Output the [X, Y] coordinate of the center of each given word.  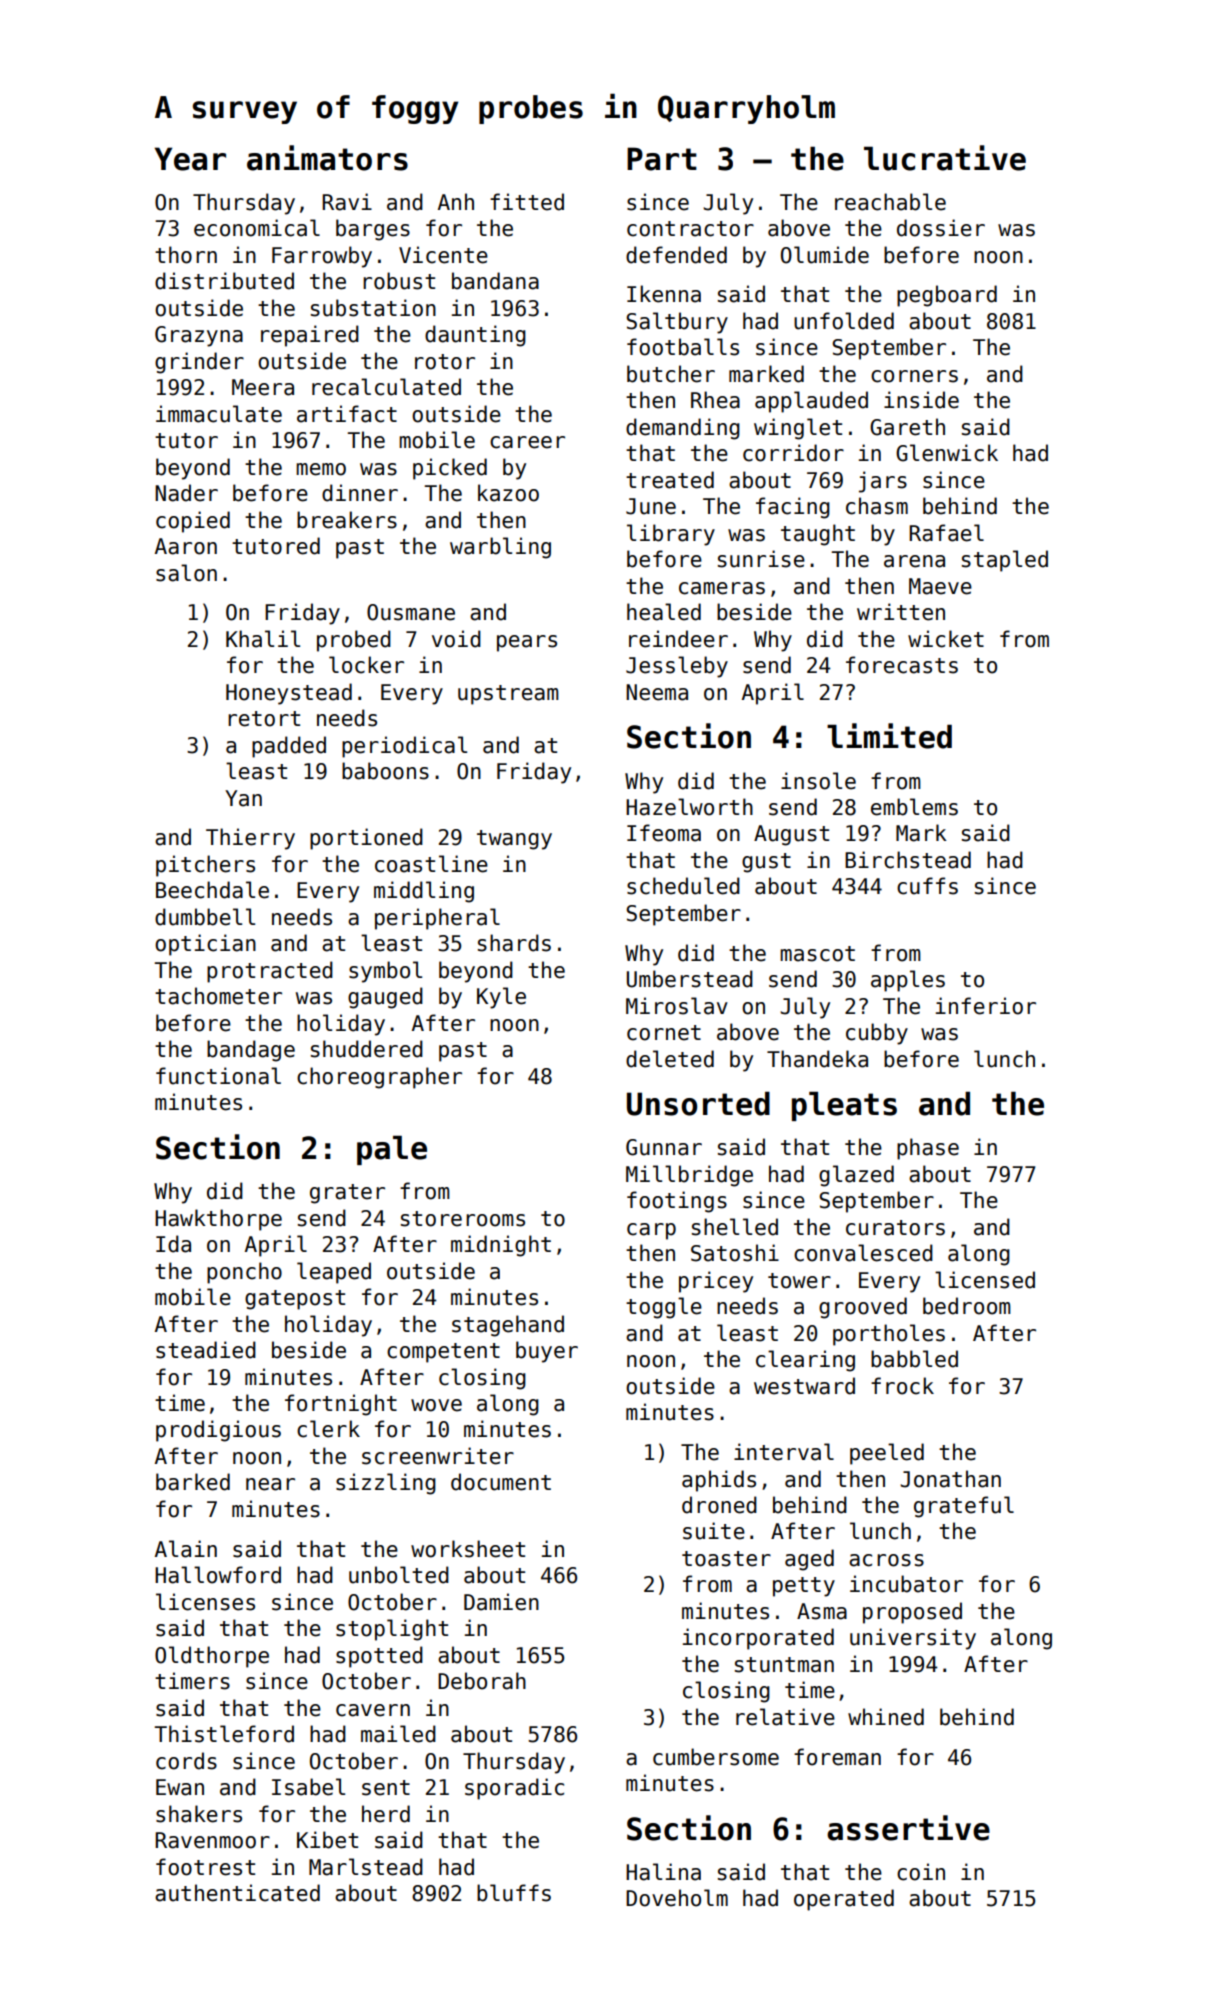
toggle [664, 1308]
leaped [334, 1273]
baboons [385, 771]
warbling [500, 548]
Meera [263, 387]
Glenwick [947, 453]
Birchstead [908, 860]
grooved [863, 1308]
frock [902, 1386]
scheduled [683, 886]
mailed [398, 1734]
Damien [501, 1602]
